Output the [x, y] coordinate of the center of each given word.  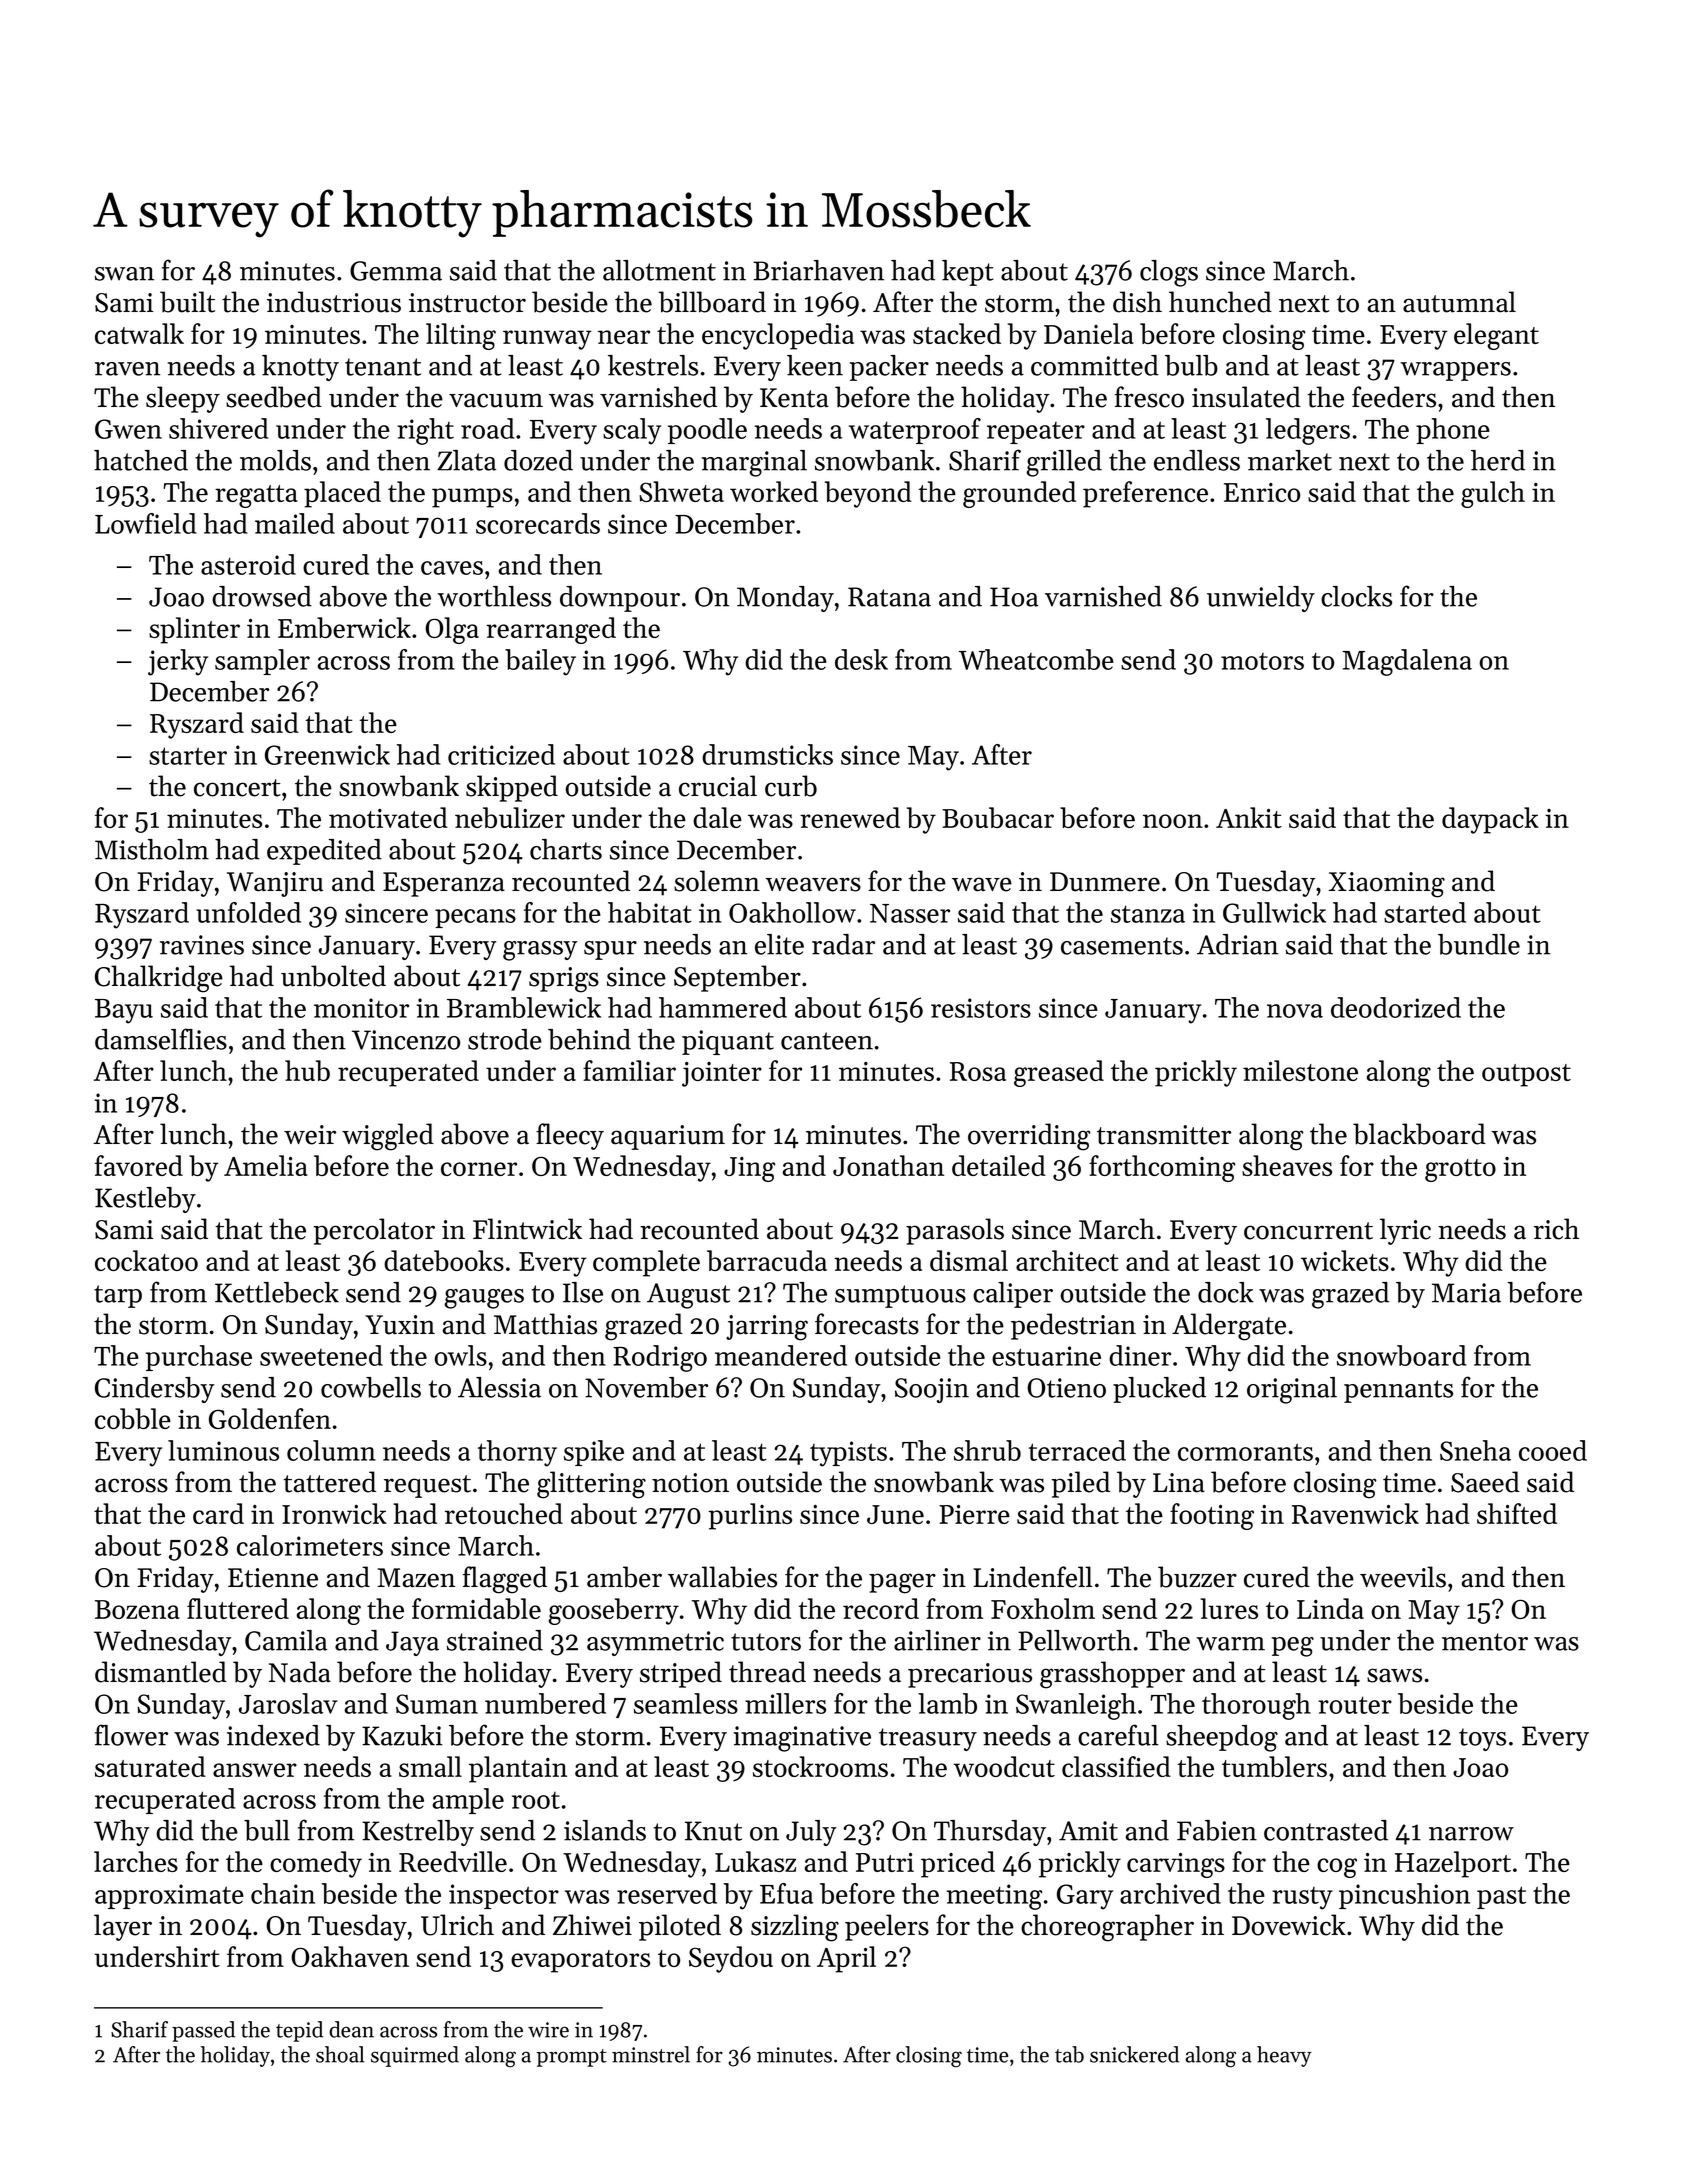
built [187, 302]
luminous [223, 1450]
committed [1095, 365]
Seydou [731, 1959]
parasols [955, 1231]
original [1292, 1390]
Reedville [453, 1861]
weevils [1403, 1577]
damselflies [161, 1039]
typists [848, 1454]
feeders [1394, 397]
